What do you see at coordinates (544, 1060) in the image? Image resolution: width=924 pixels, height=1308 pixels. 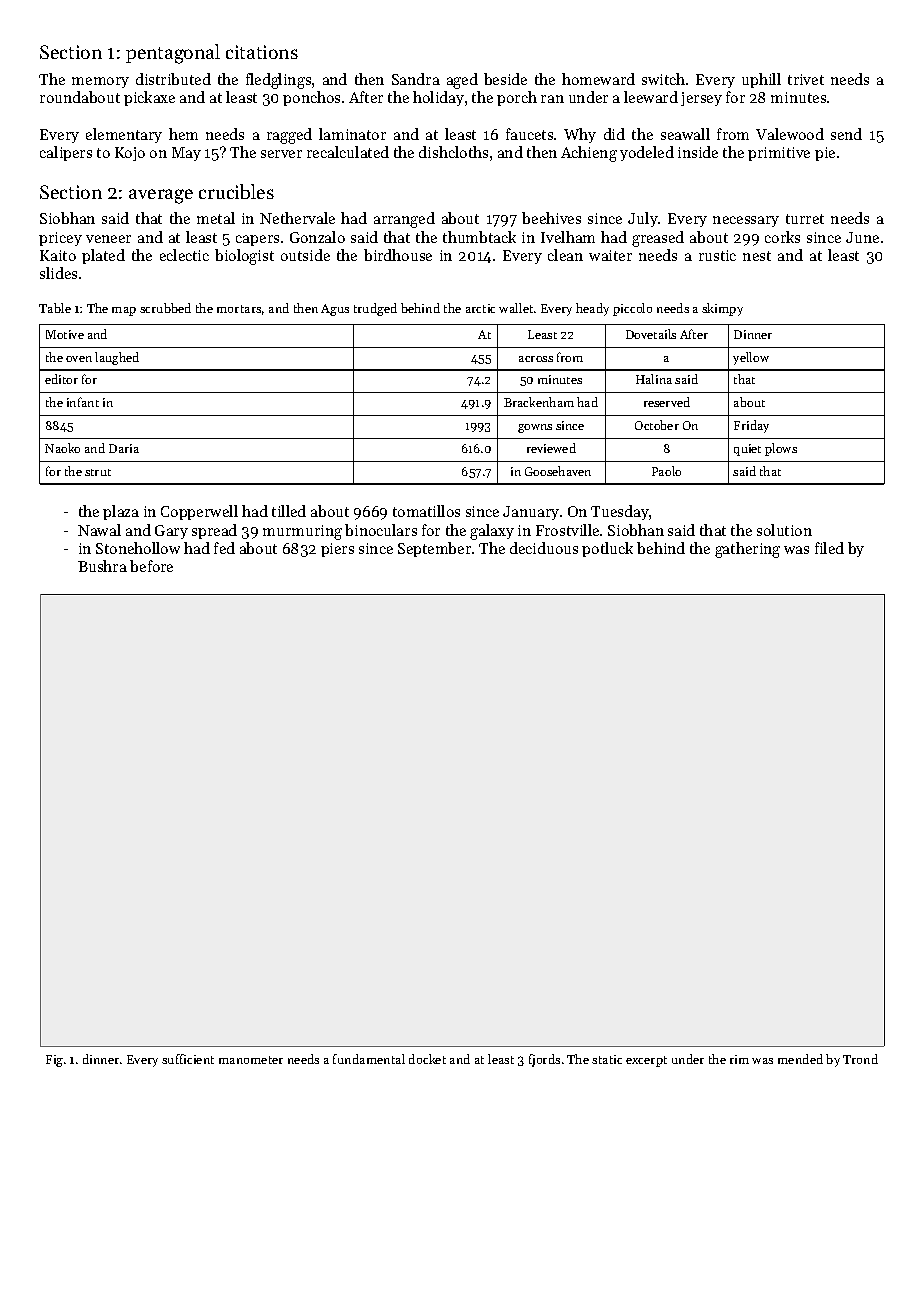 I see `fjords` at bounding box center [544, 1060].
